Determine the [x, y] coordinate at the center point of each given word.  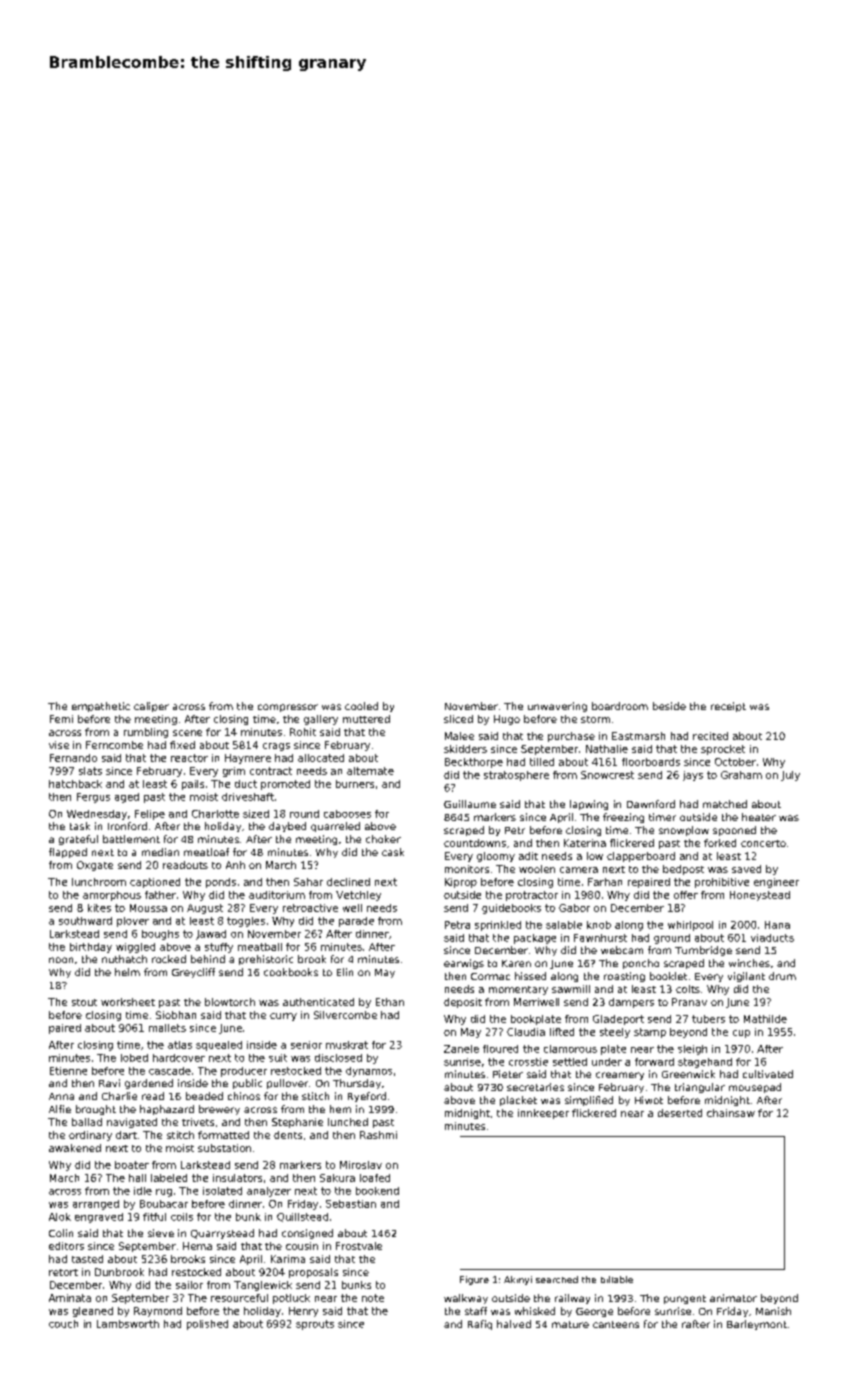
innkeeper [543, 1114]
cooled [361, 706]
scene [187, 733]
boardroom [620, 706]
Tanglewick [263, 1286]
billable [617, 1279]
